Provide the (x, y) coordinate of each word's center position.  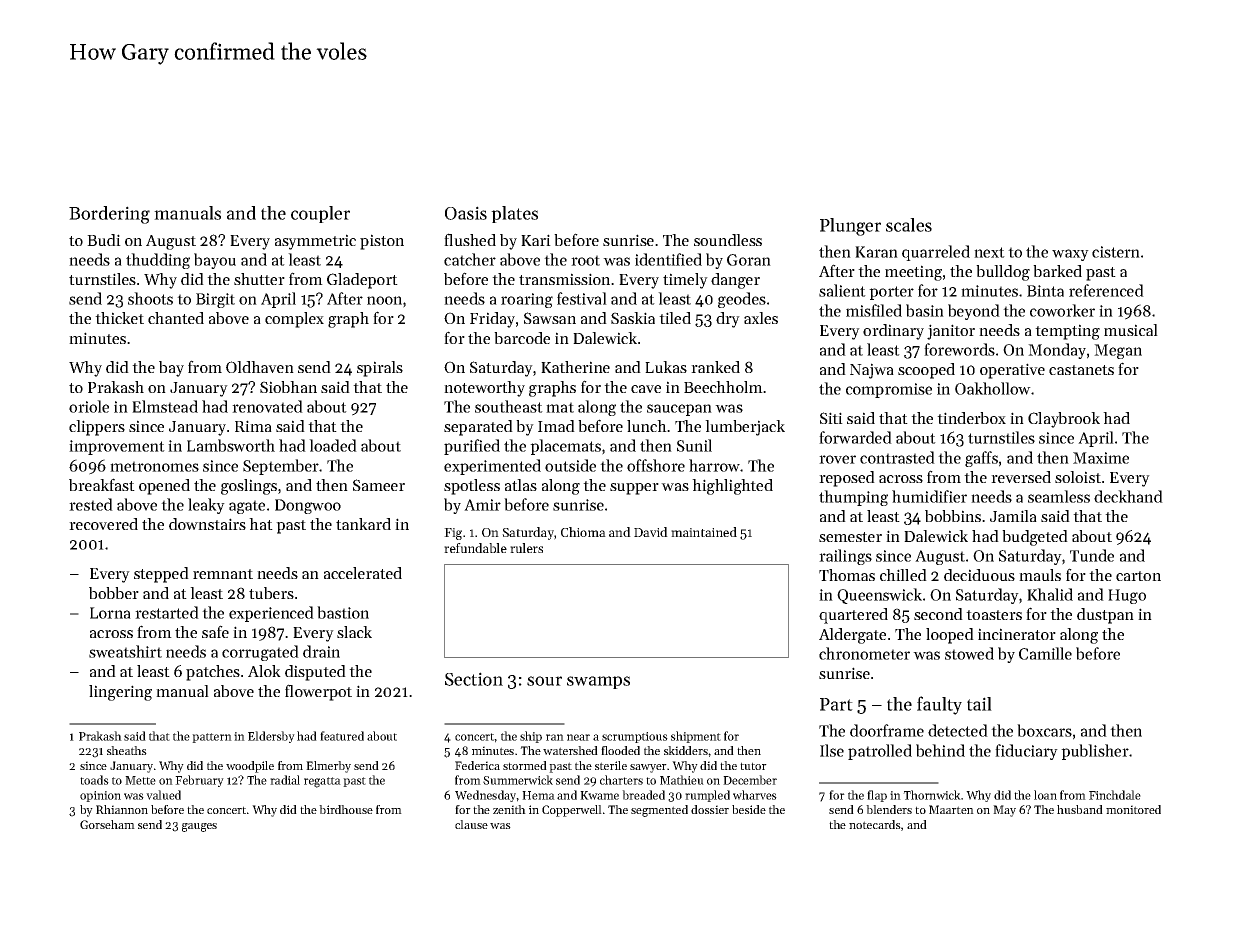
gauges (199, 827)
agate (247, 507)
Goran (749, 260)
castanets (1081, 370)
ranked (715, 367)
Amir (482, 505)
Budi (104, 240)
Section (474, 679)
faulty (939, 705)
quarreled (936, 253)
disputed (315, 673)
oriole (89, 406)
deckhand (1128, 496)
